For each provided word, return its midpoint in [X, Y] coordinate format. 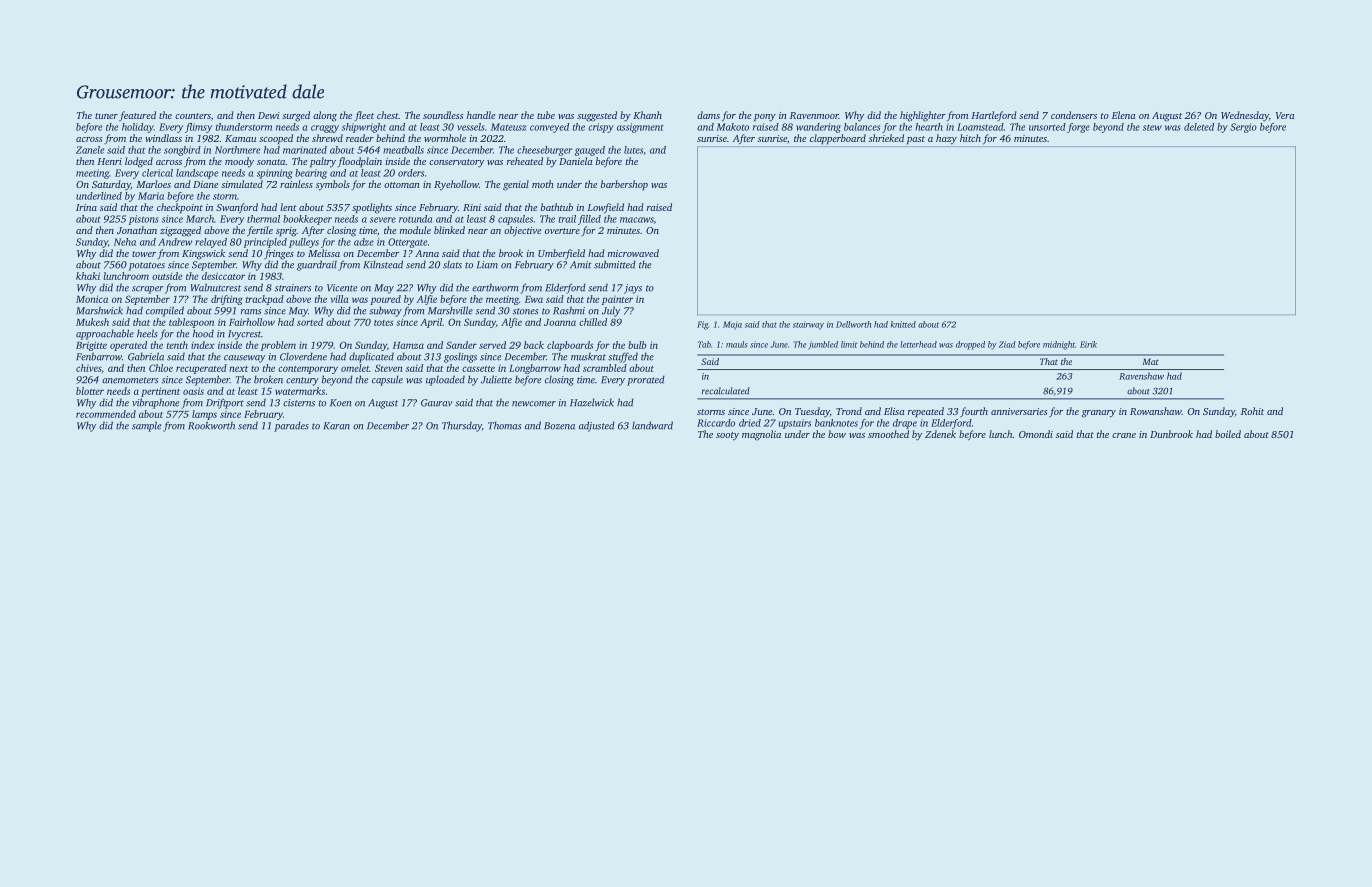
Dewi [269, 115]
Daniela [576, 161]
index [203, 345]
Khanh [647, 115]
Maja [732, 325]
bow [837, 434]
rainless [296, 184]
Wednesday [1245, 116]
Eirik [1088, 344]
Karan [337, 426]
